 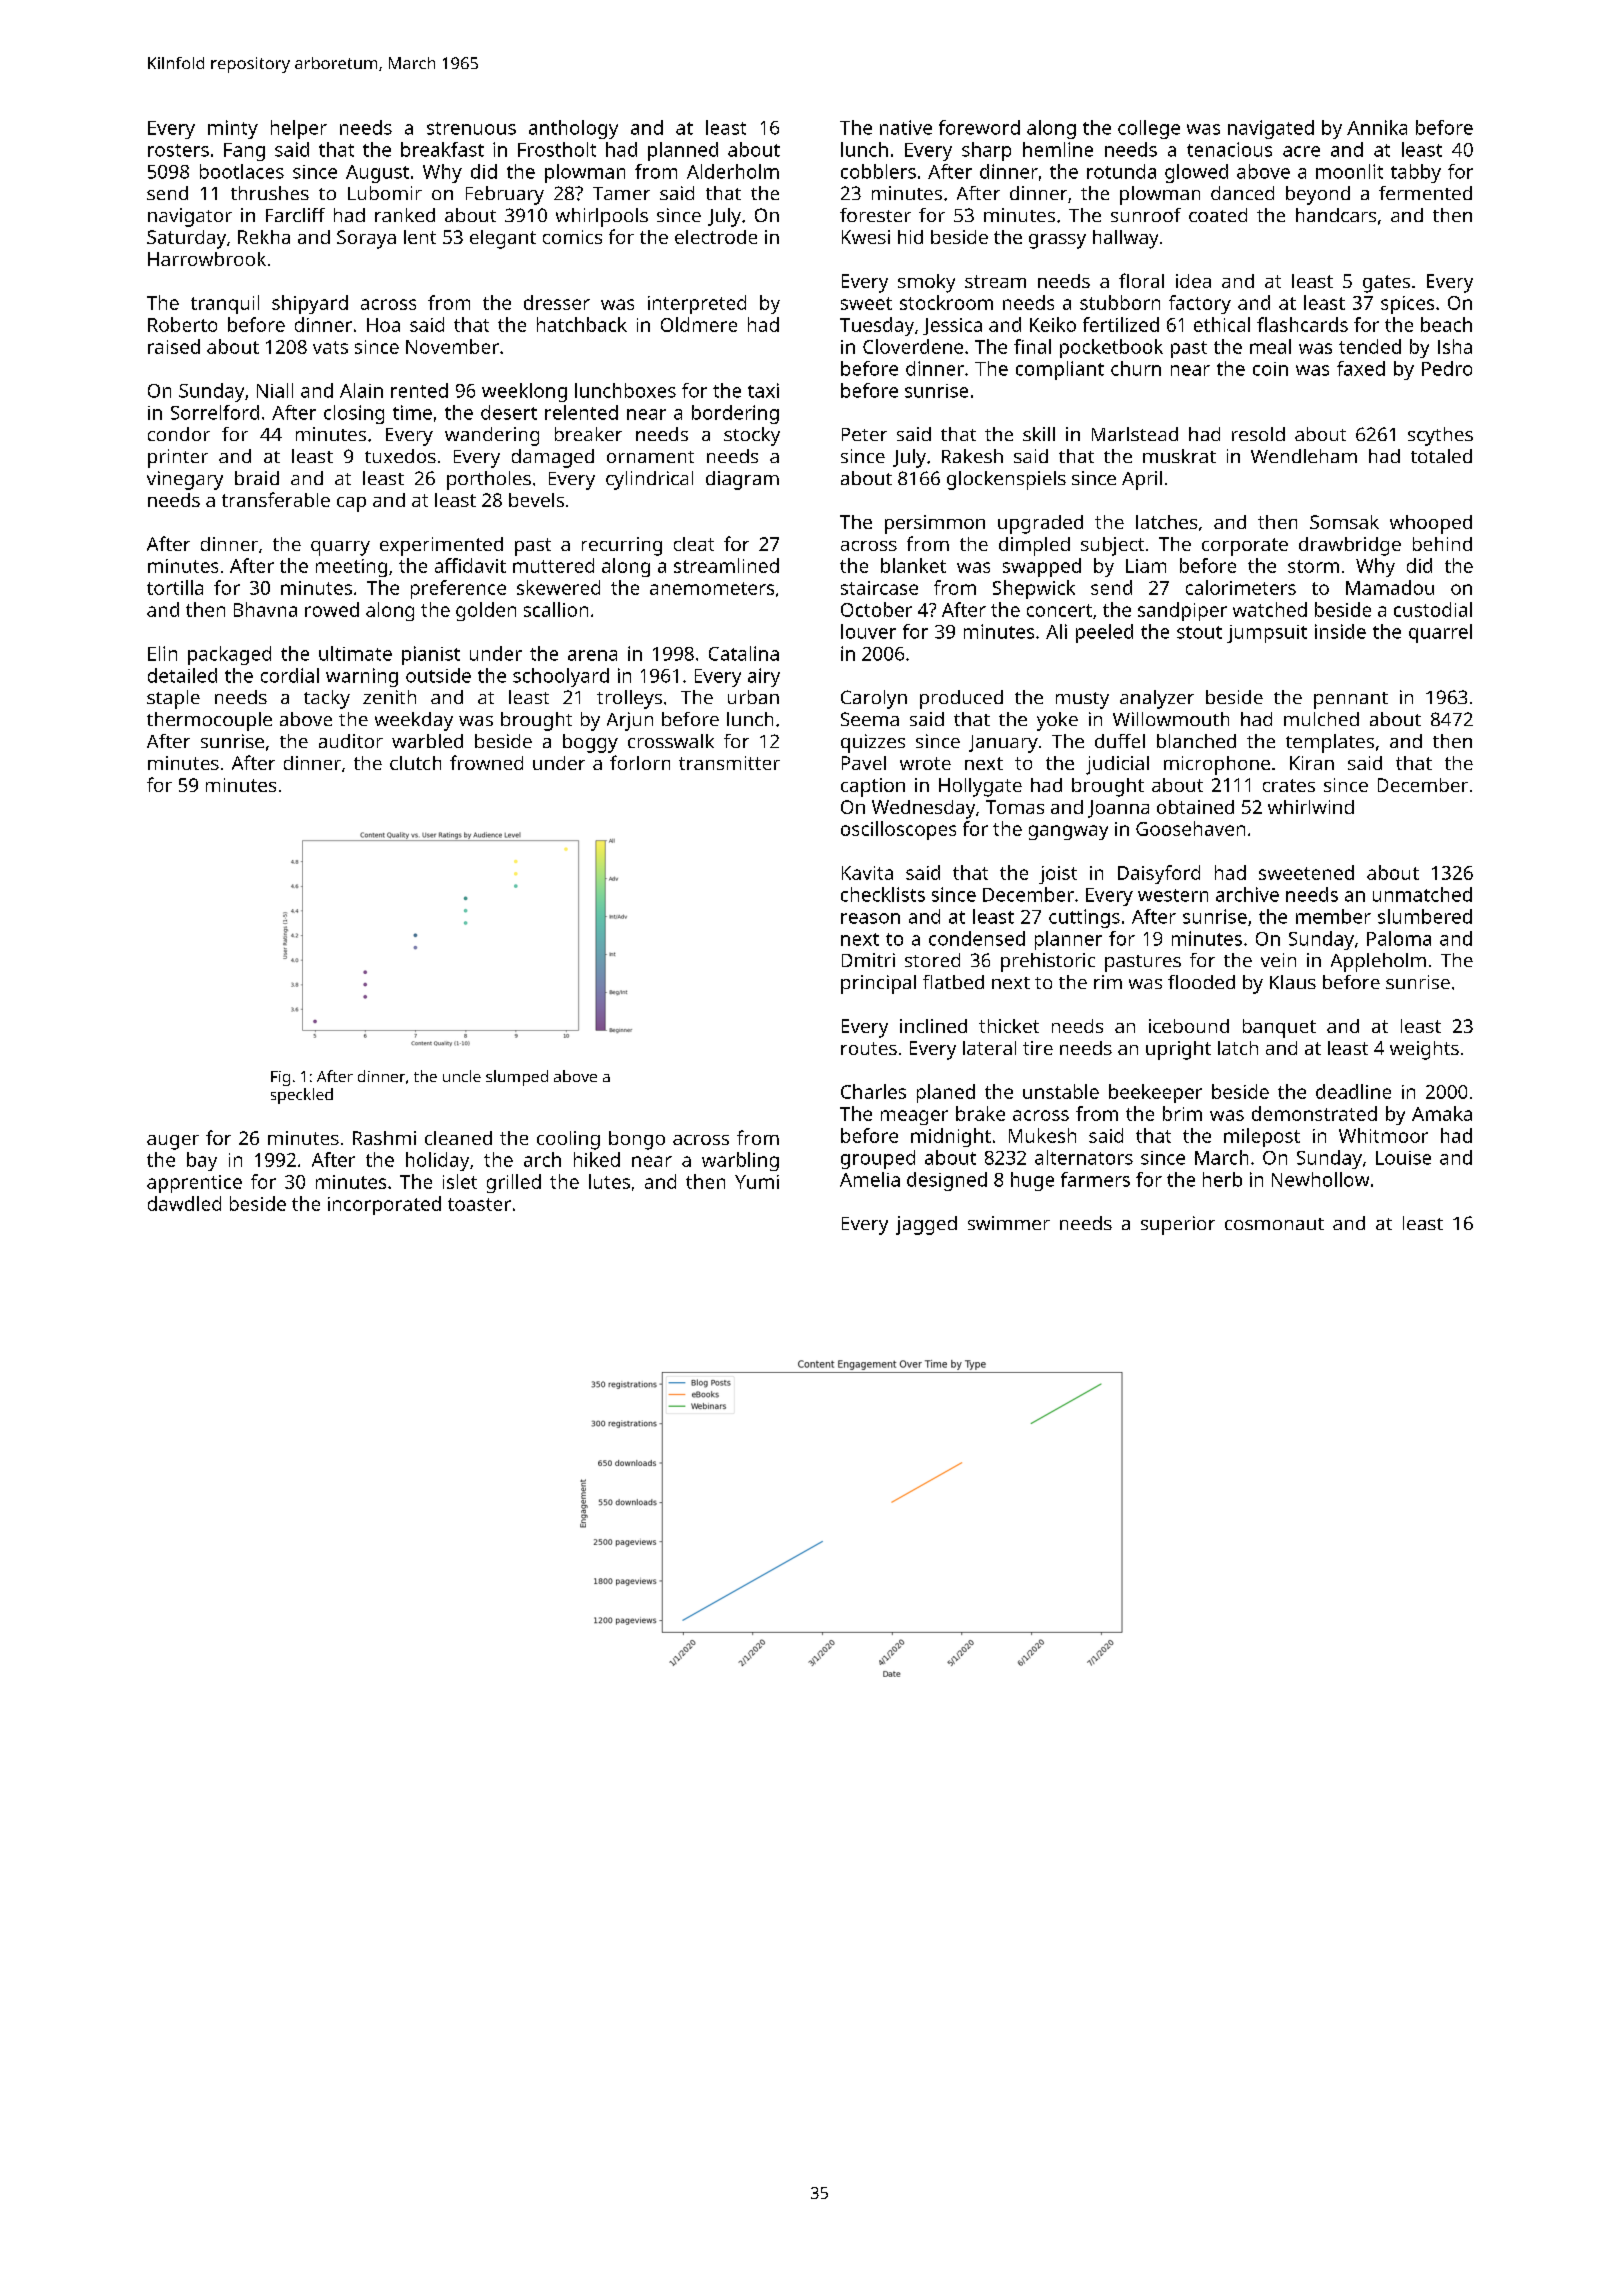 What do you see at coordinates (209, 721) in the screenshot?
I see `thermocouple` at bounding box center [209, 721].
